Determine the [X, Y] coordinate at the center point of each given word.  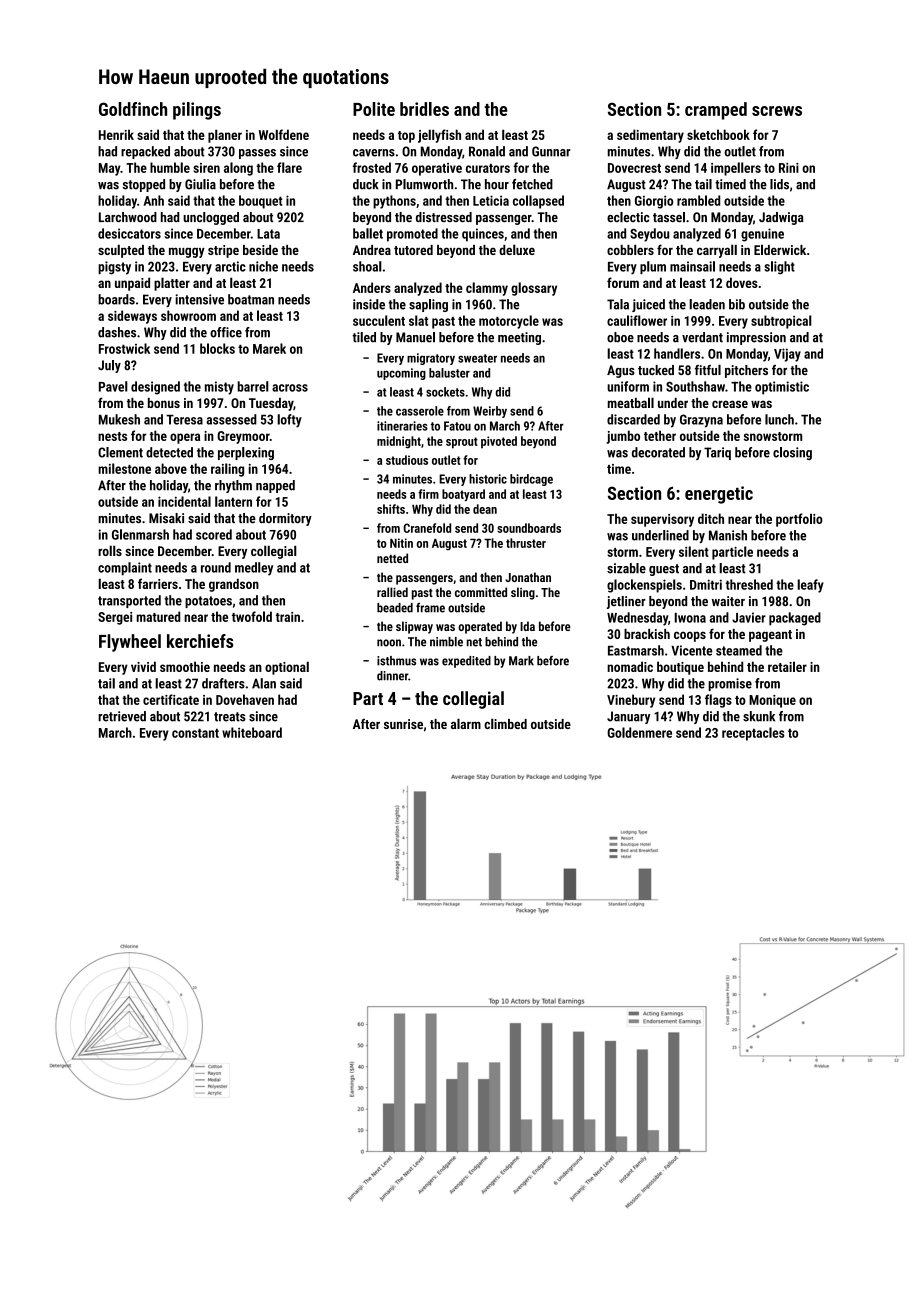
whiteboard [252, 732]
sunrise [403, 724]
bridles [424, 109]
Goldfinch [133, 109]
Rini [789, 168]
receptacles [753, 734]
